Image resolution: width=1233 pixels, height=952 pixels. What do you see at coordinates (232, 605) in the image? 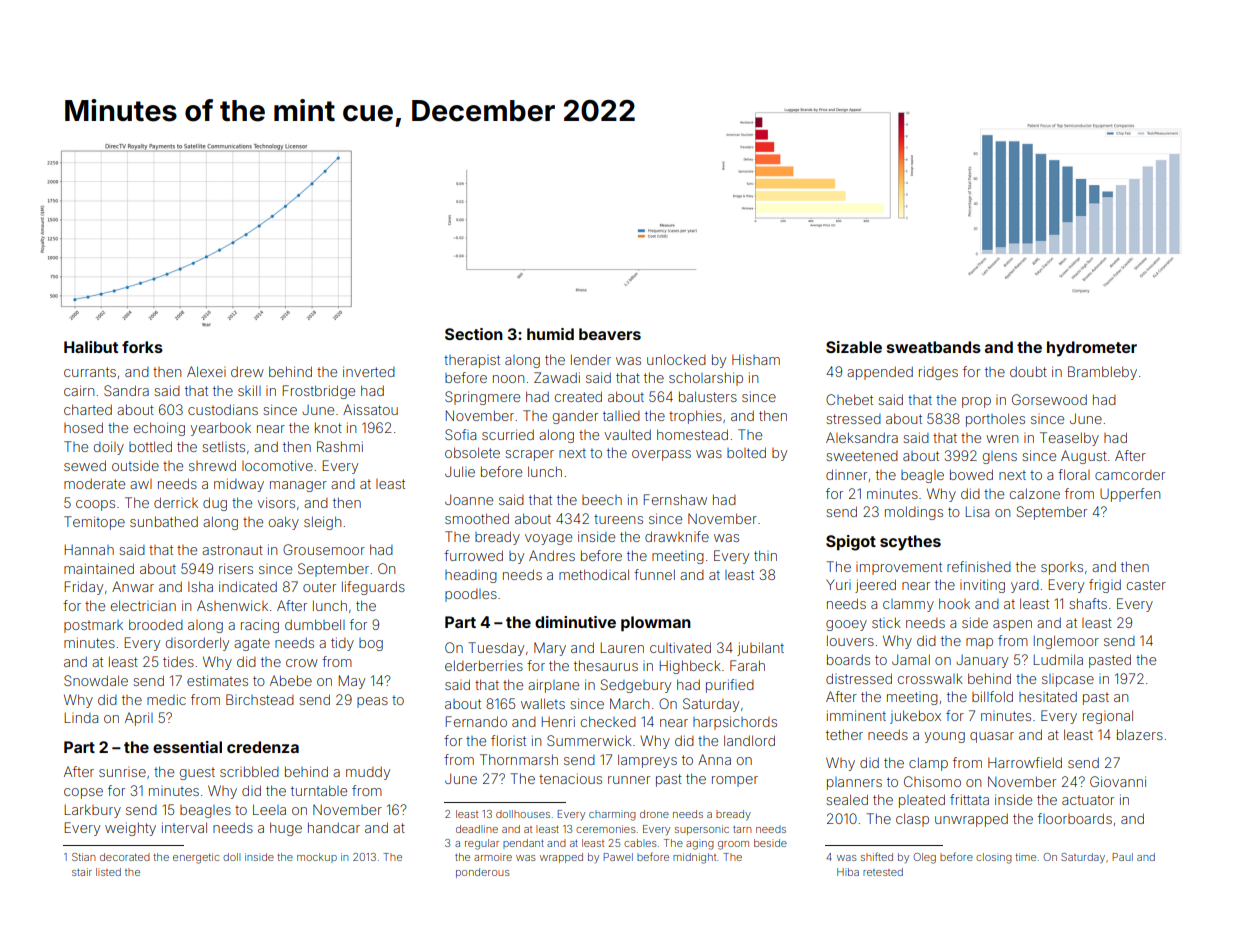
I see `Ashenwick` at bounding box center [232, 605].
